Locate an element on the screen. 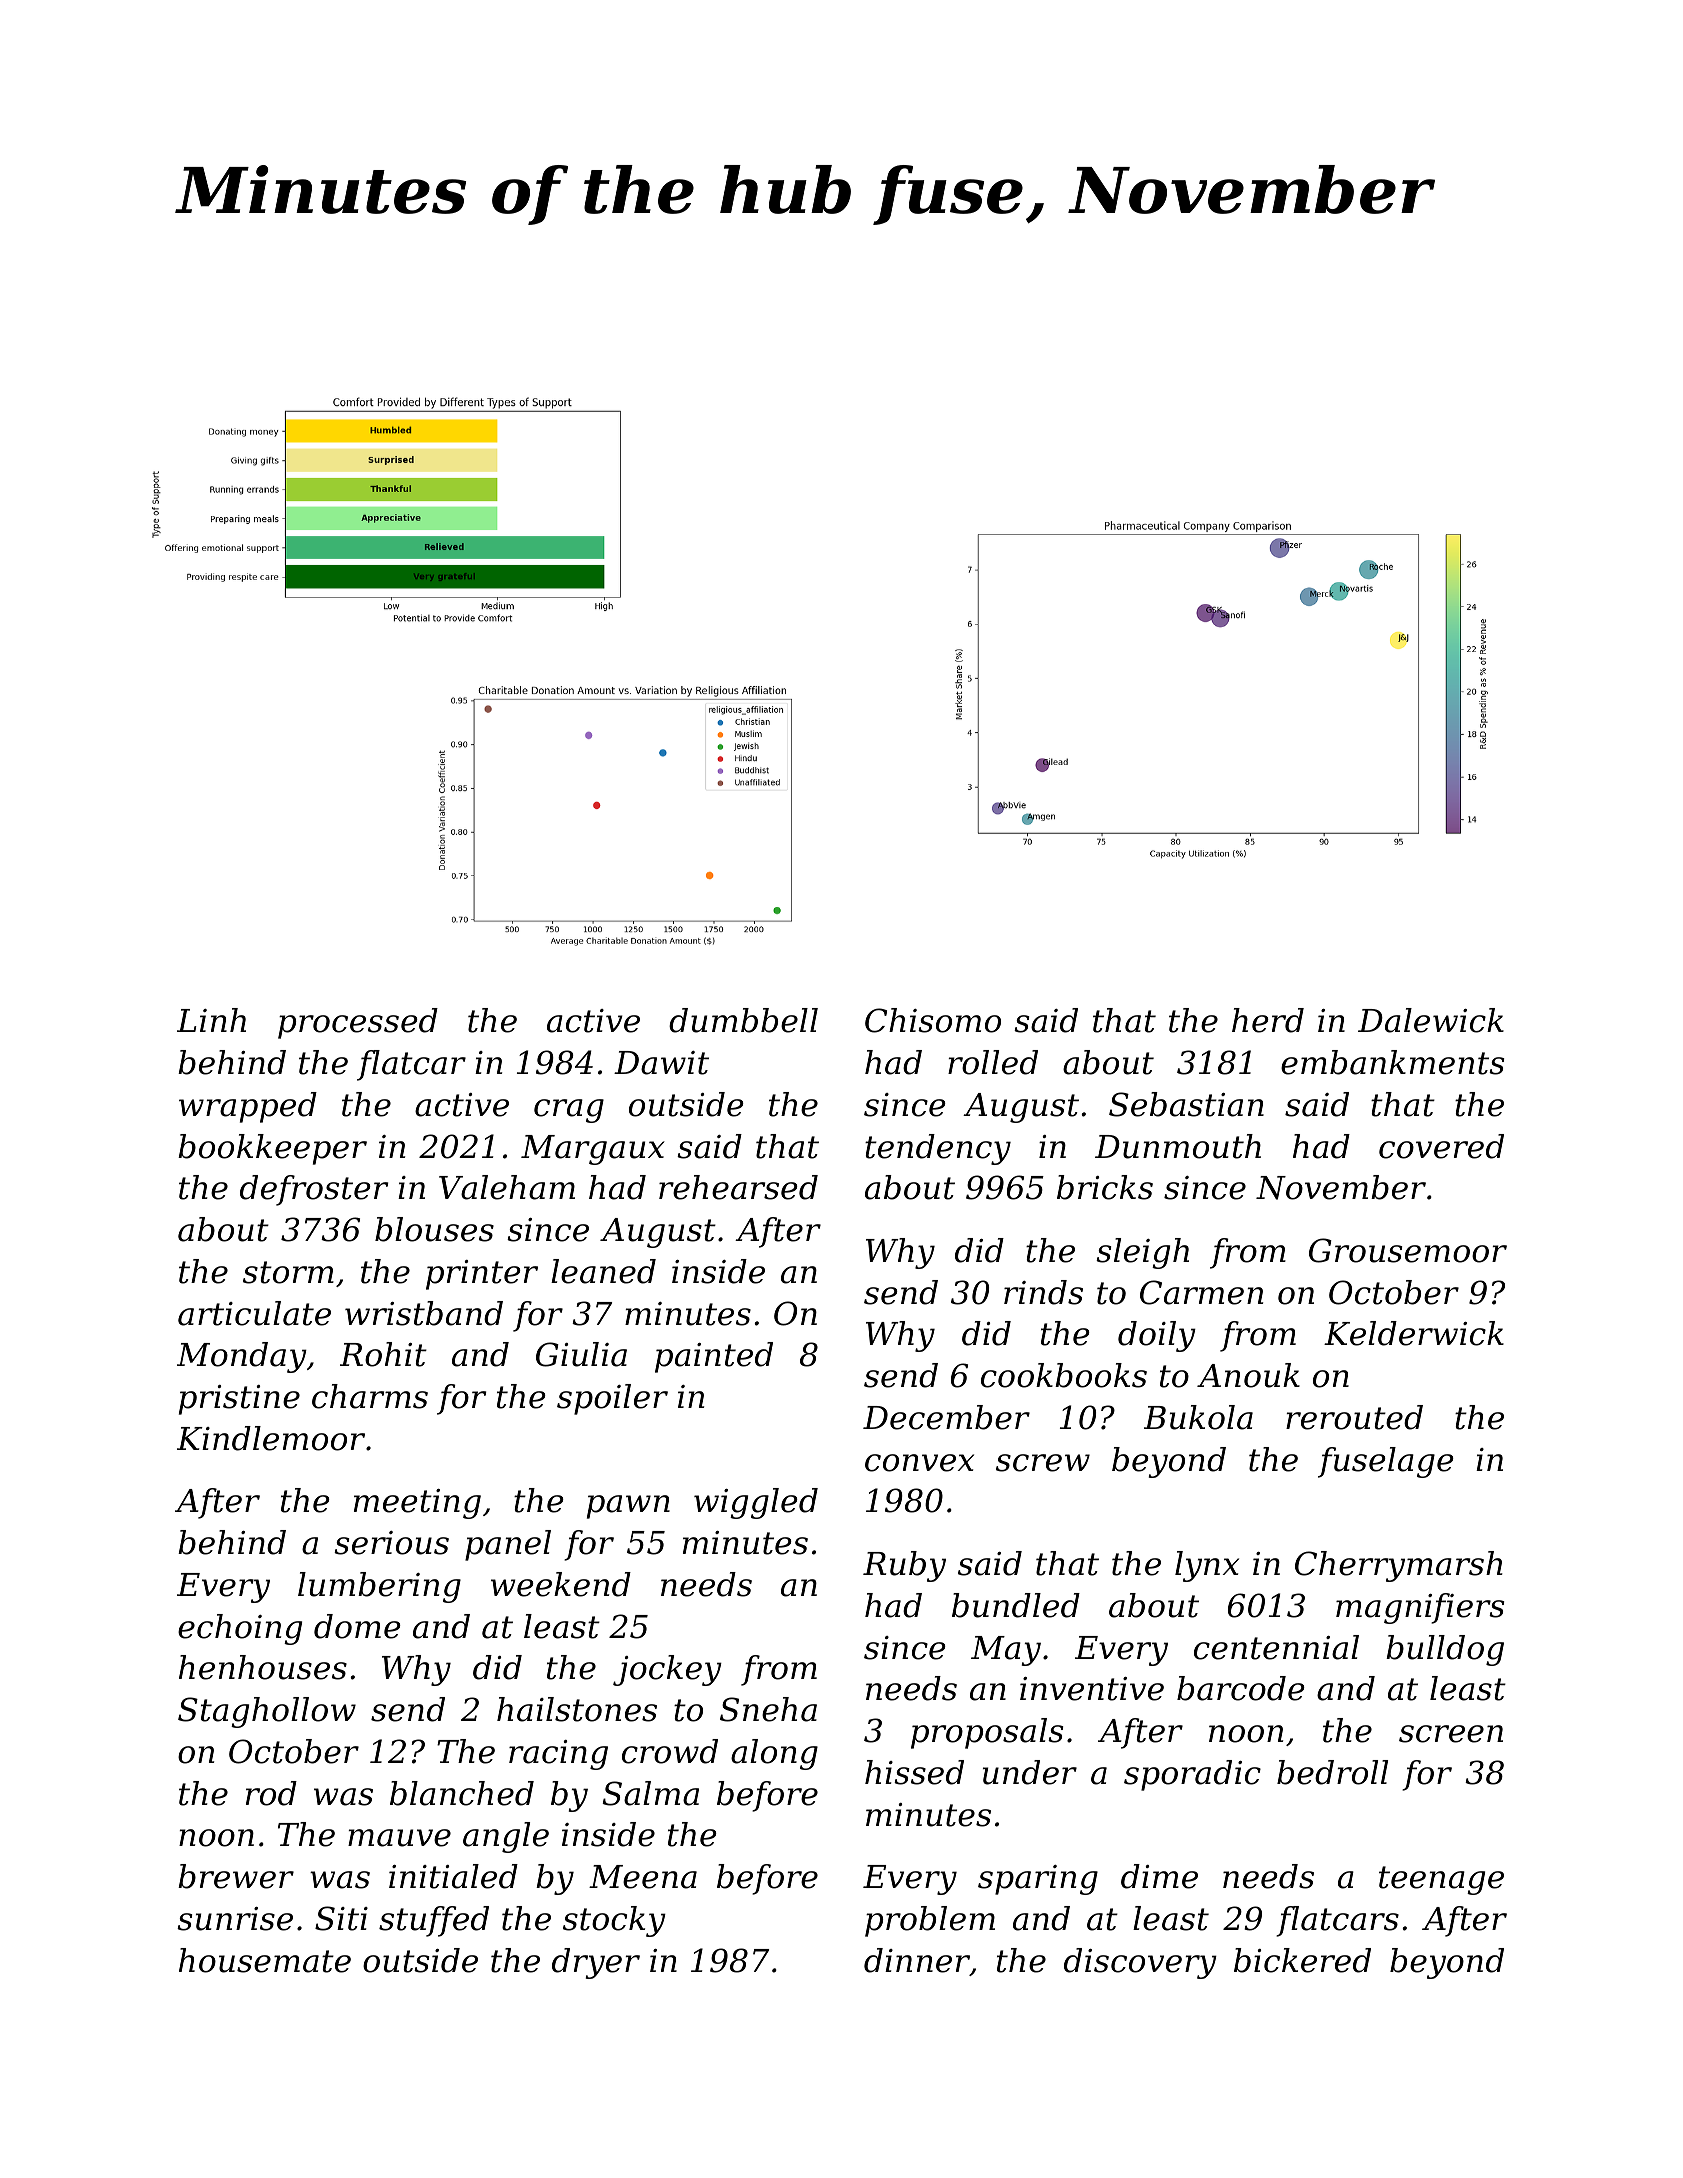  teenage is located at coordinates (1441, 1880).
